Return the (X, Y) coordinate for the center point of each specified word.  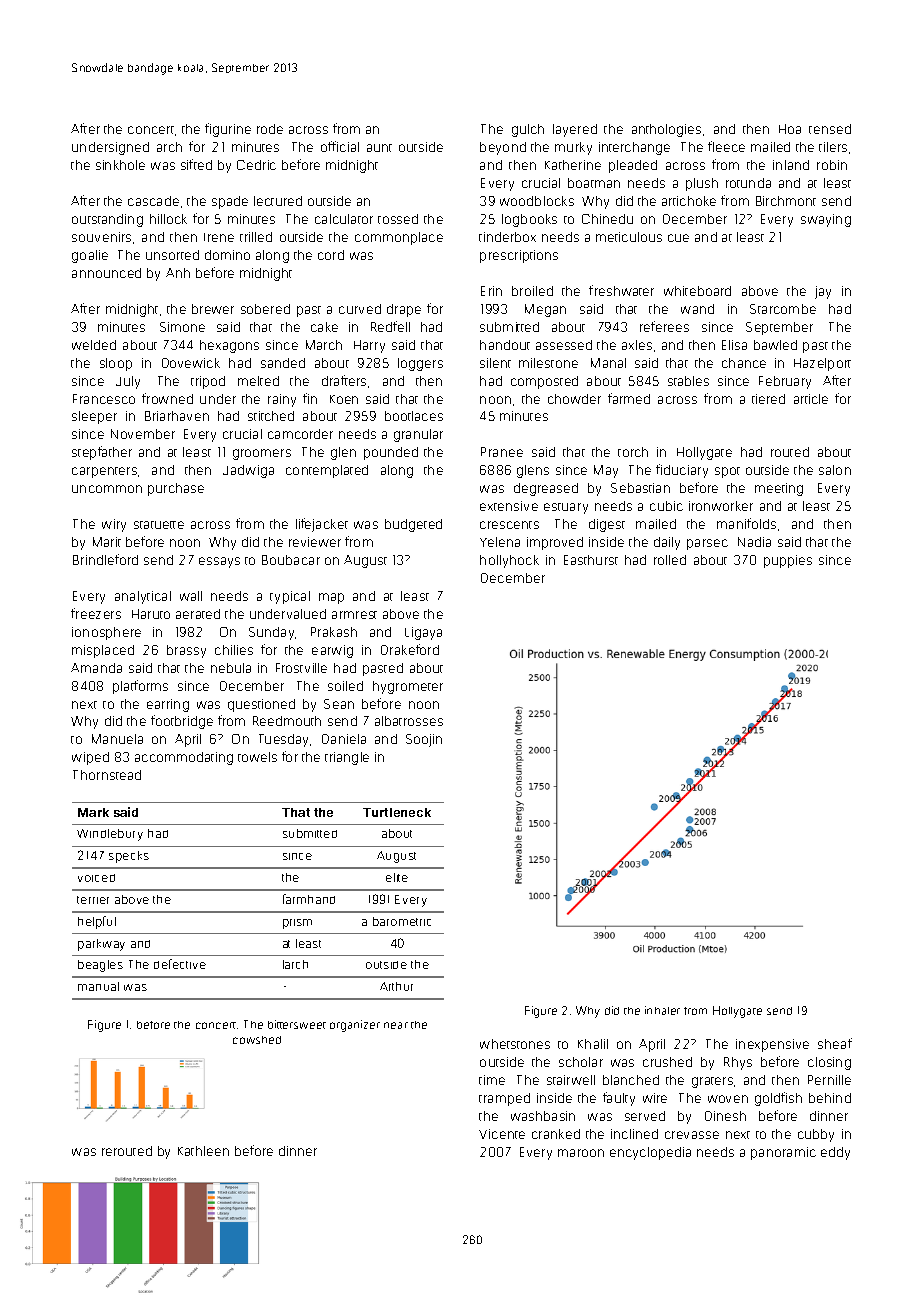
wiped (90, 758)
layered (575, 130)
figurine (228, 130)
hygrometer (408, 687)
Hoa (790, 129)
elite (397, 877)
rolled (670, 560)
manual (98, 986)
